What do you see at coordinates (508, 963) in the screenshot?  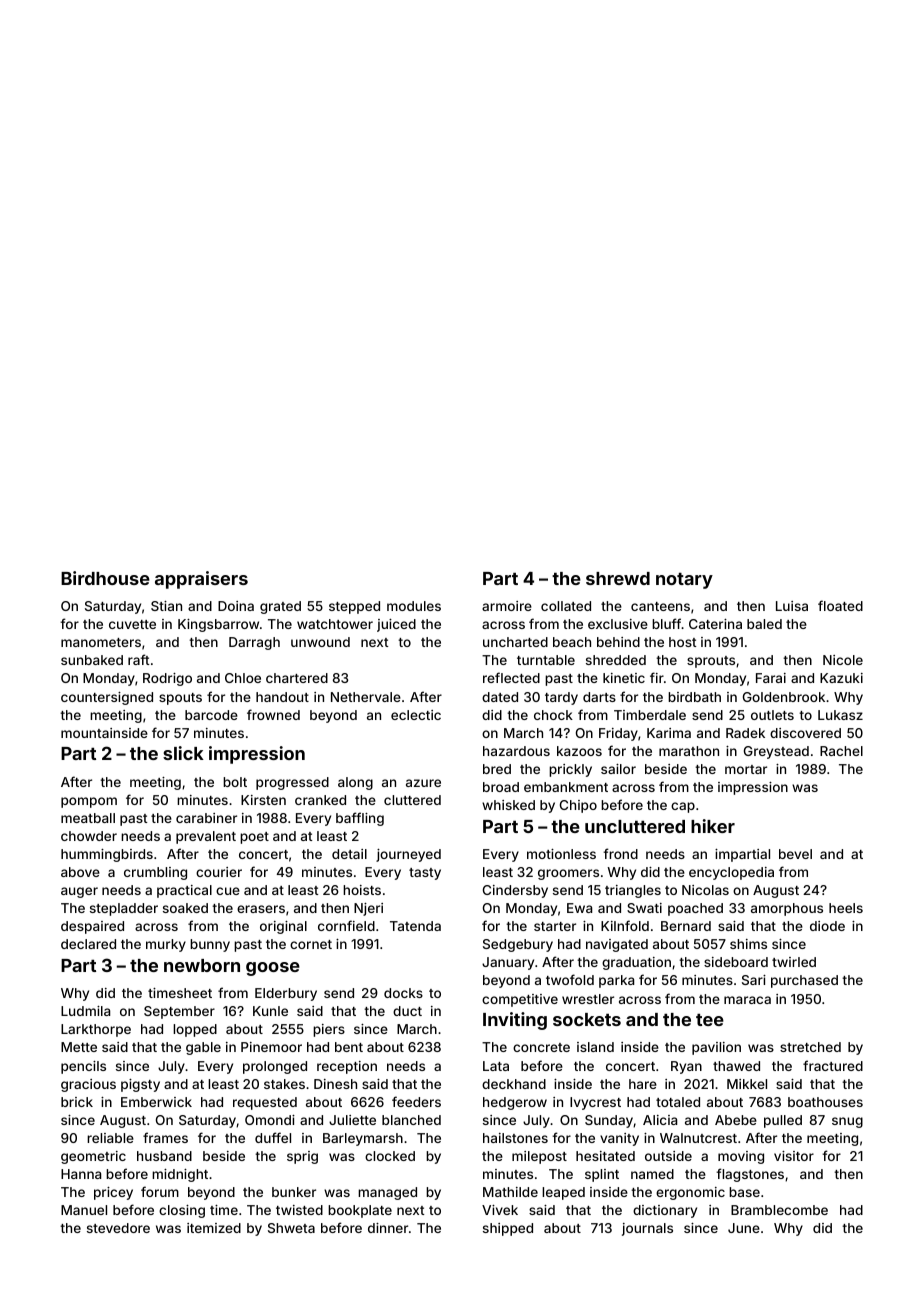 I see `January` at bounding box center [508, 963].
